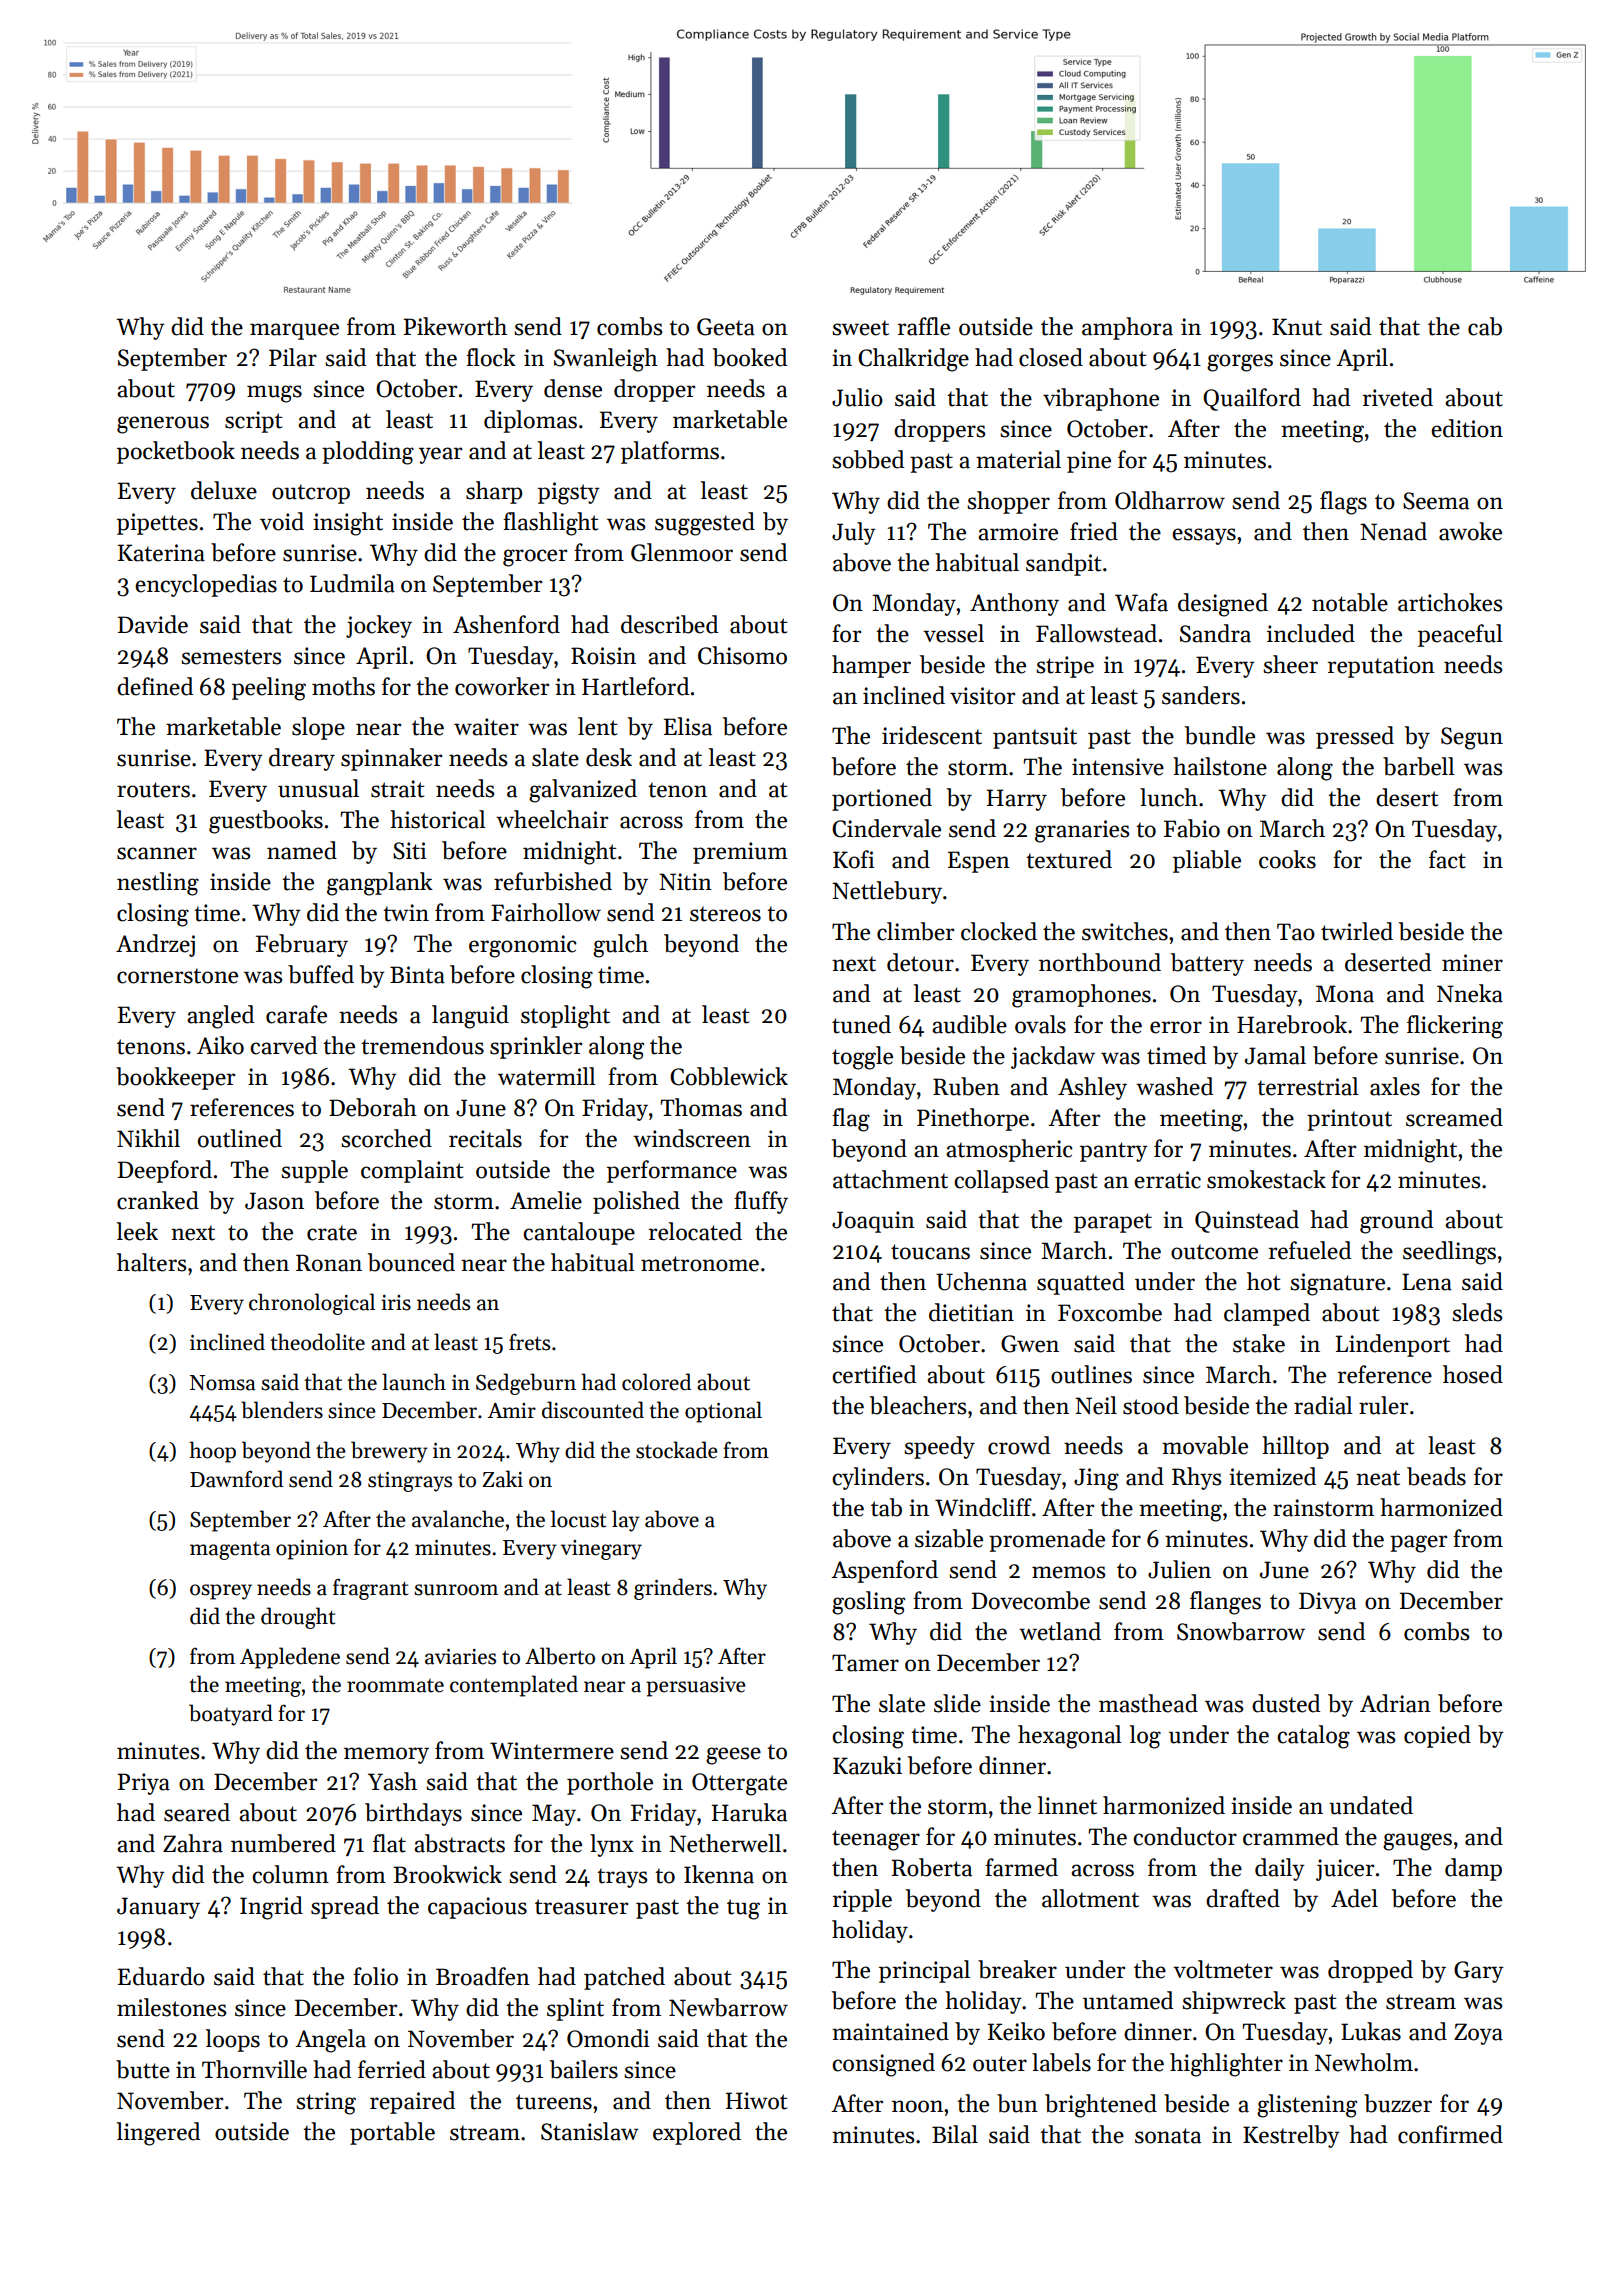 The height and width of the screenshot is (2292, 1620). I want to click on Quailford, so click(1252, 399).
